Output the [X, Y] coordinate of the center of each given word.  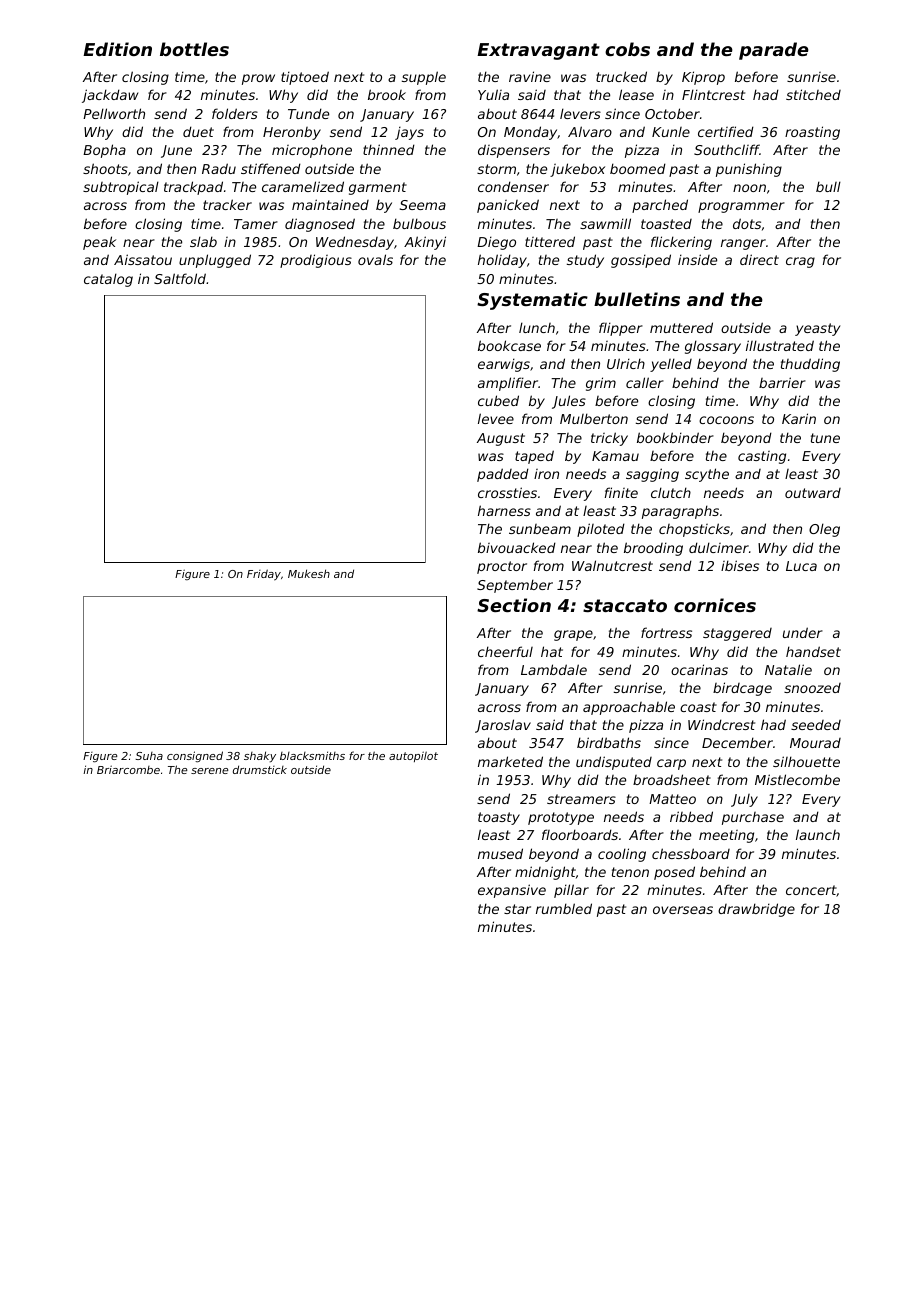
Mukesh [309, 573]
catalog [108, 280]
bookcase [509, 345]
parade [774, 51]
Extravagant [538, 51]
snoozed [812, 688]
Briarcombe [128, 769]
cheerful [505, 651]
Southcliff [727, 149]
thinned [389, 149]
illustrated [780, 345]
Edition [117, 49]
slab [203, 241]
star [517, 909]
